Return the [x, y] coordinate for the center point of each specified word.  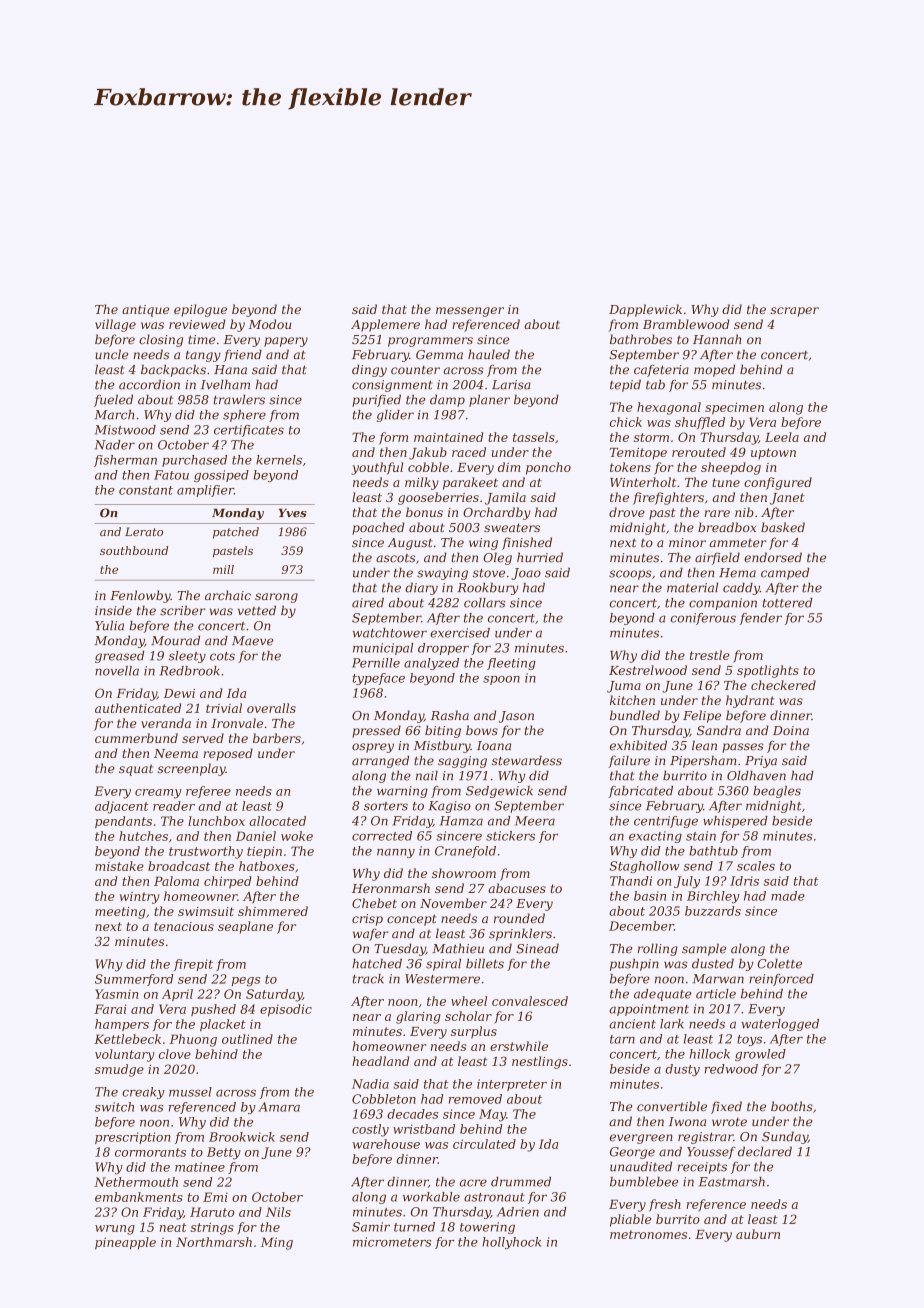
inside [113, 610]
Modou [270, 324]
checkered [783, 685]
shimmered [273, 911]
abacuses [517, 888]
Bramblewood [686, 324]
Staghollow [644, 867]
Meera [535, 821]
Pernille [376, 663]
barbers [277, 738]
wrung [115, 1230]
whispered [735, 822]
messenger [470, 312]
